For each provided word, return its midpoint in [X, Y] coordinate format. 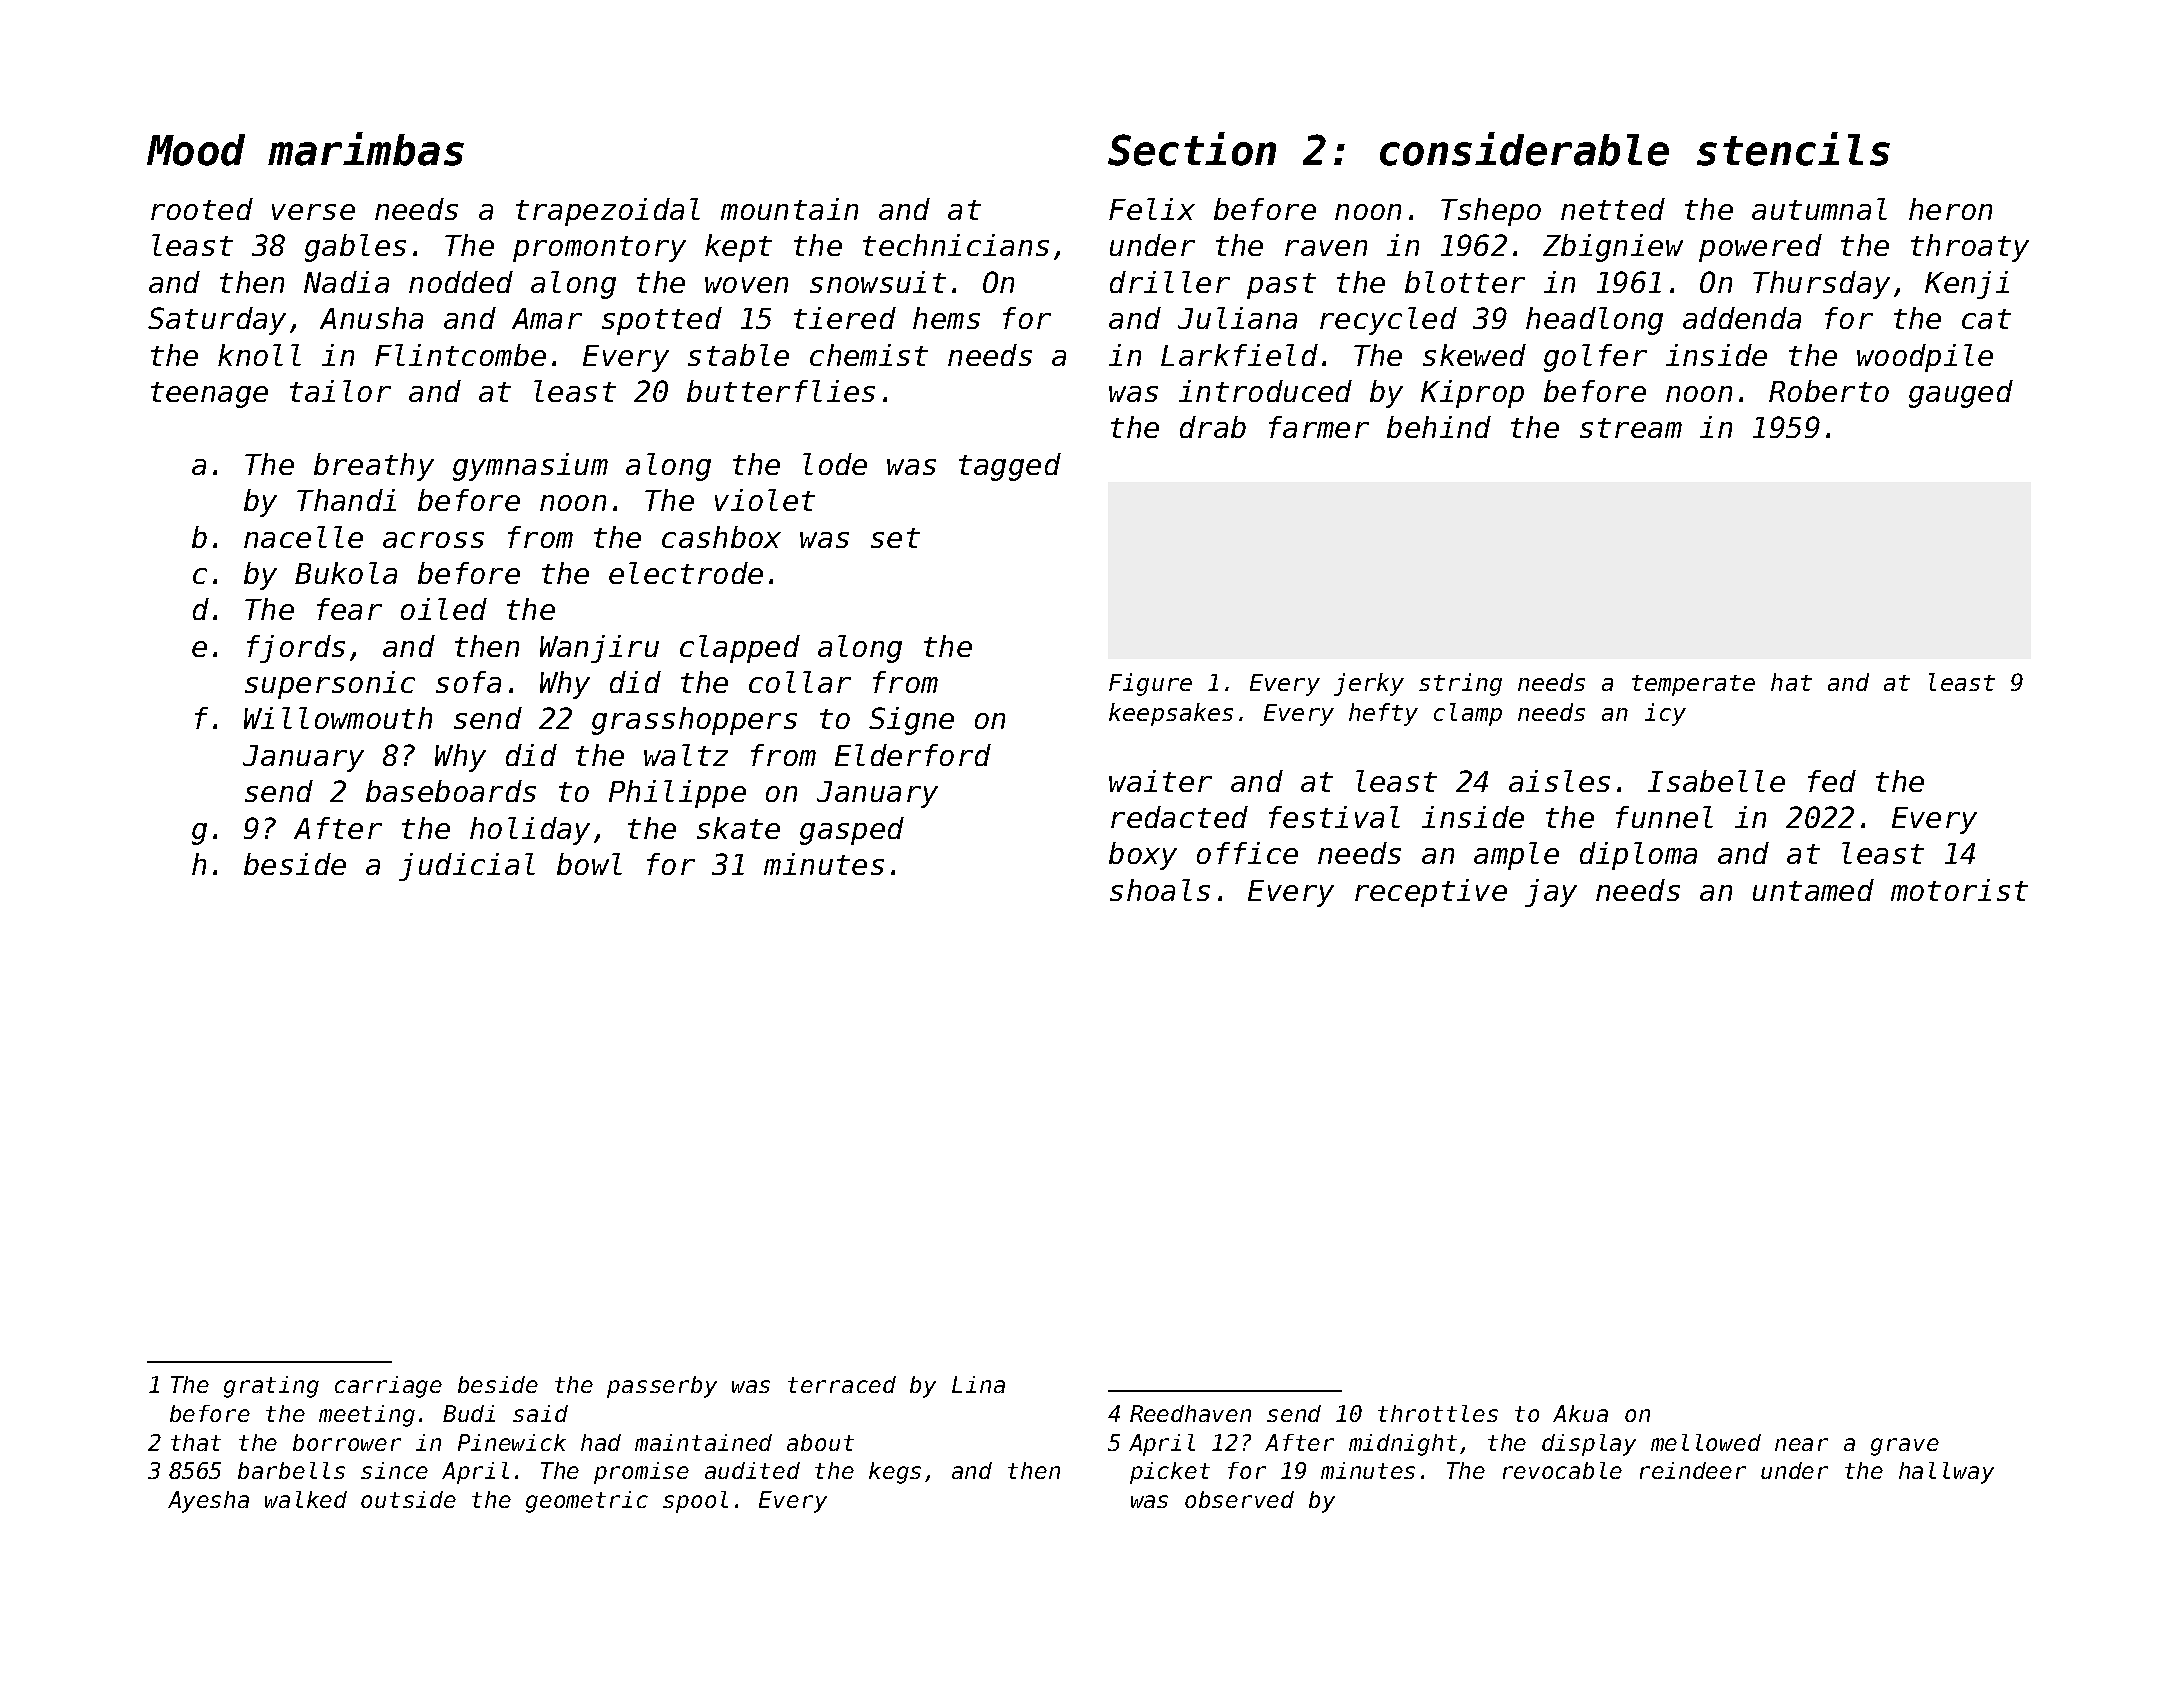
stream [1631, 428]
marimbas [366, 149]
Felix [1152, 209]
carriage [388, 1387]
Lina [978, 1384]
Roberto [1829, 391]
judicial [467, 867]
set [895, 538]
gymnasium [530, 467]
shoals [1160, 890]
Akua [1580, 1413]
